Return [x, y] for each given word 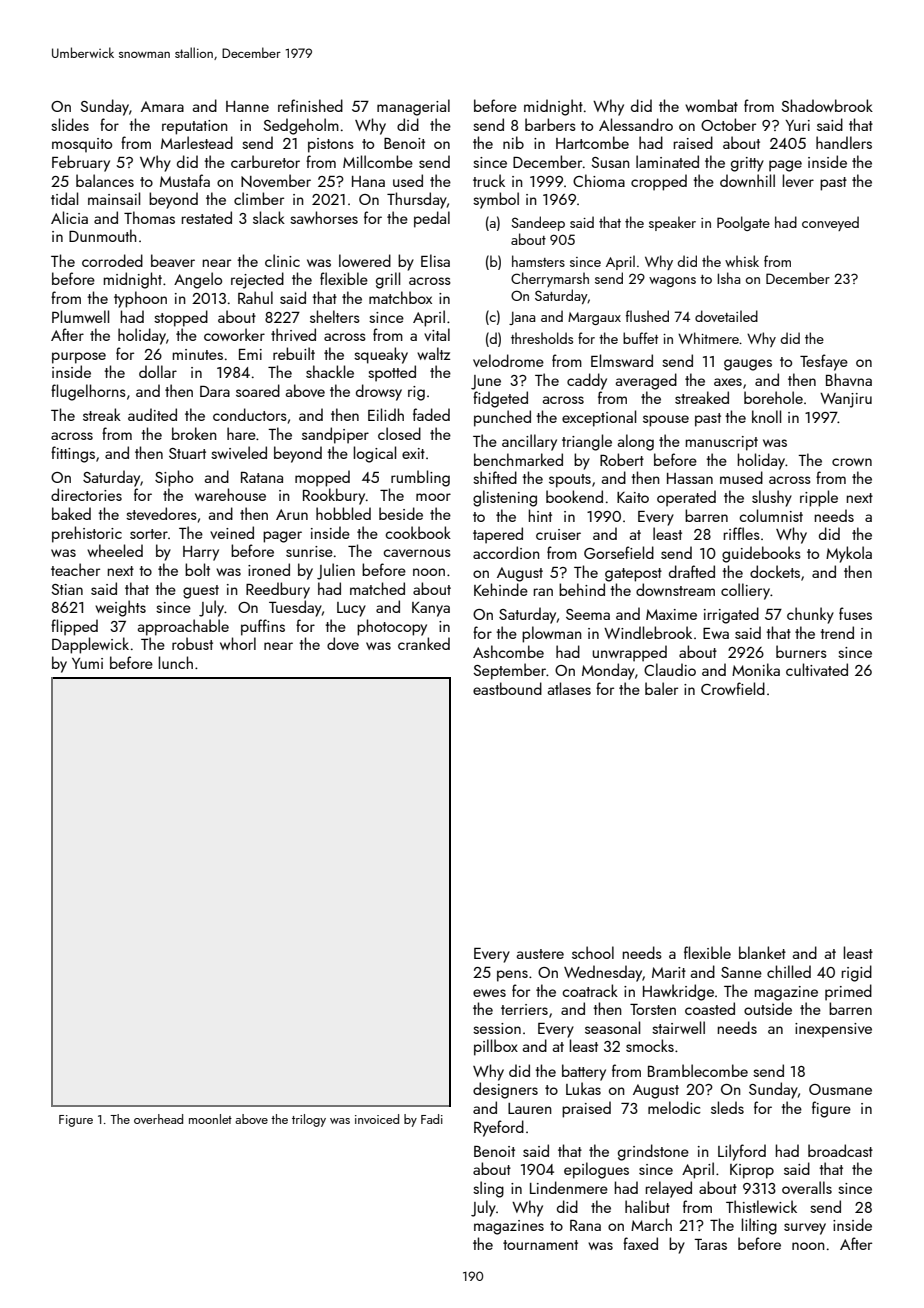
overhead [158, 1119]
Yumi [87, 663]
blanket [762, 952]
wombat [711, 105]
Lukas [583, 1088]
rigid [857, 973]
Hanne [247, 106]
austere [540, 954]
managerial [413, 107]
